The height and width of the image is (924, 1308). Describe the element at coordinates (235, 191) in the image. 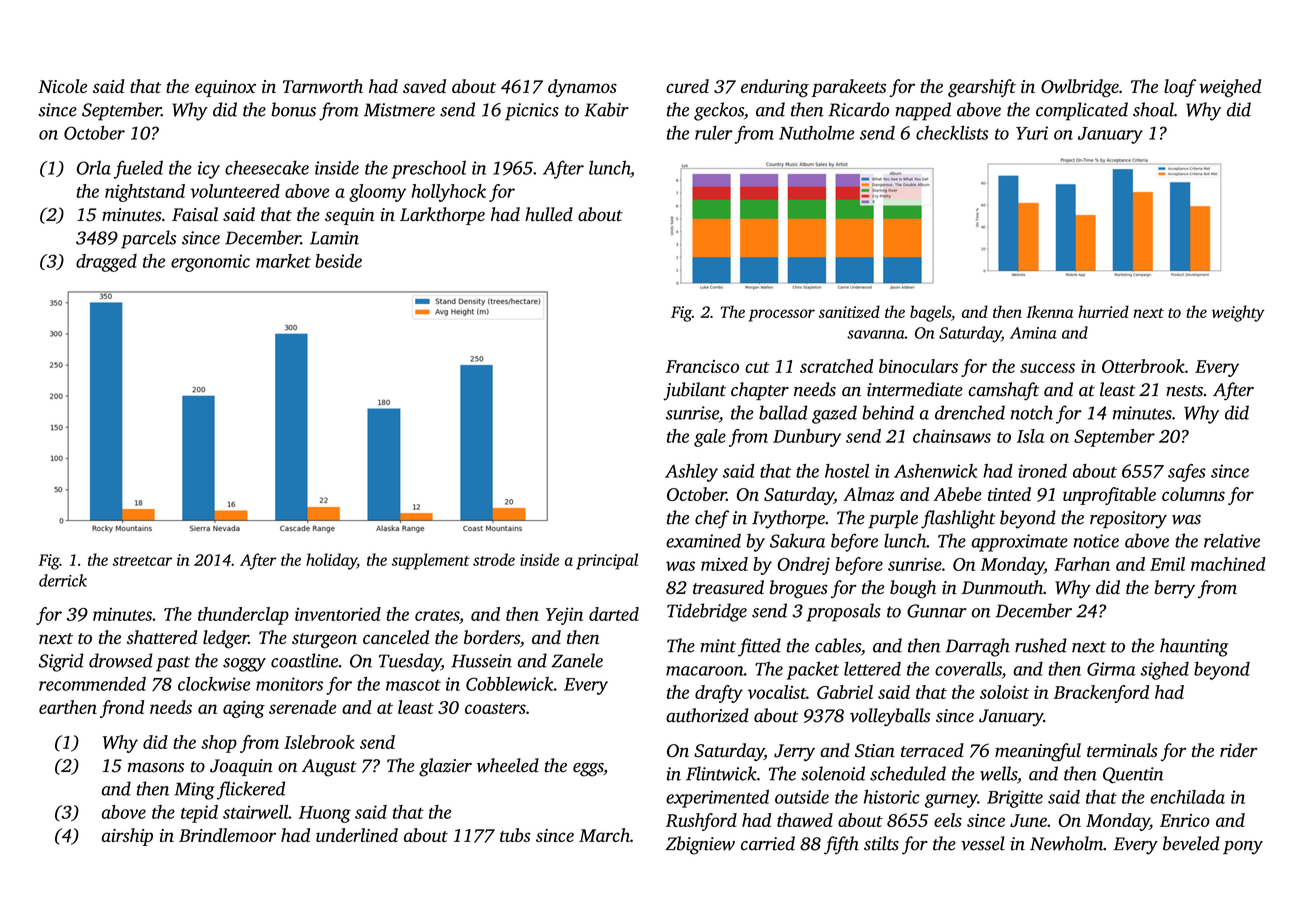

I see `volunteered` at that location.
